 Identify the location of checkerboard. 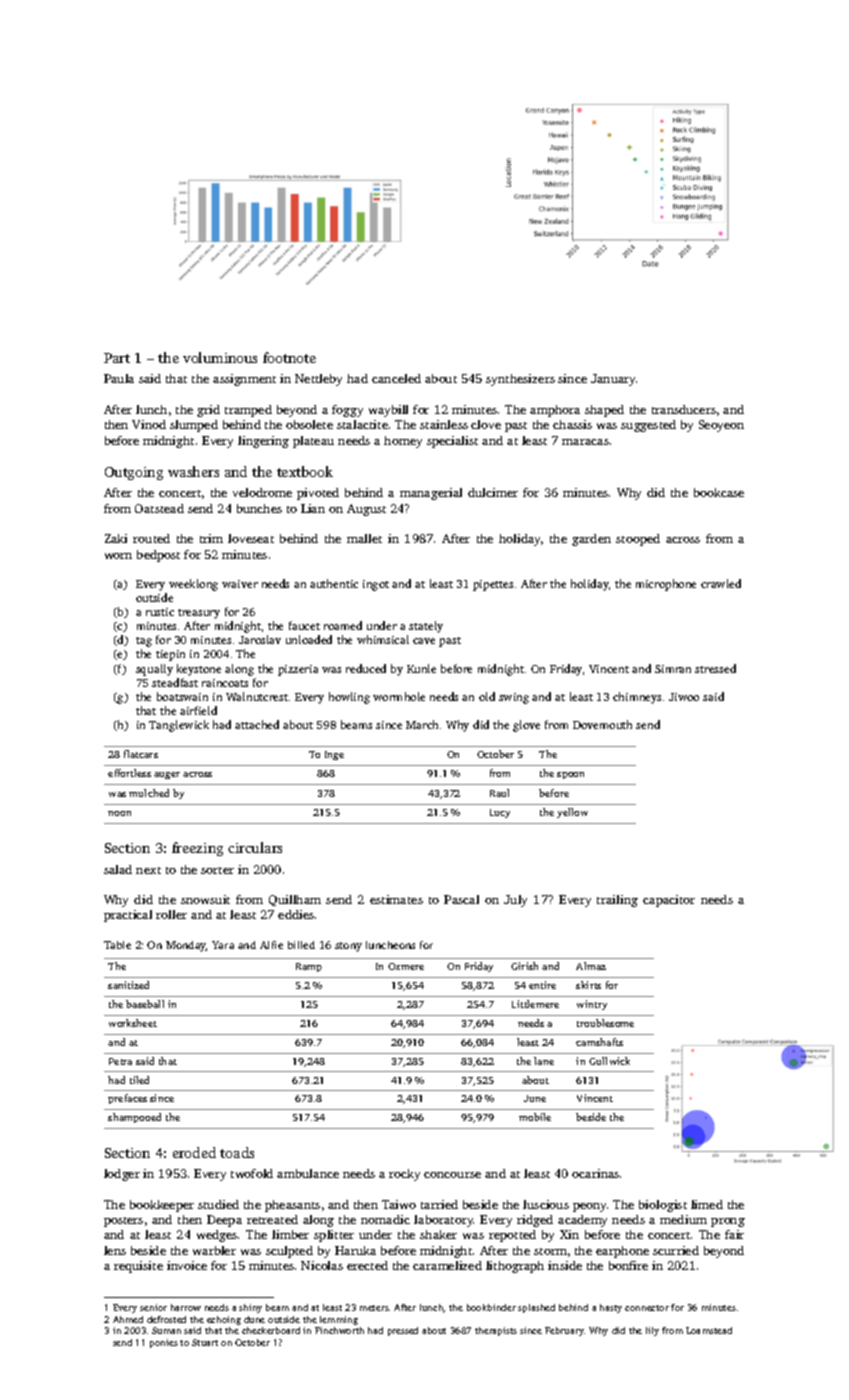
(271, 1330).
